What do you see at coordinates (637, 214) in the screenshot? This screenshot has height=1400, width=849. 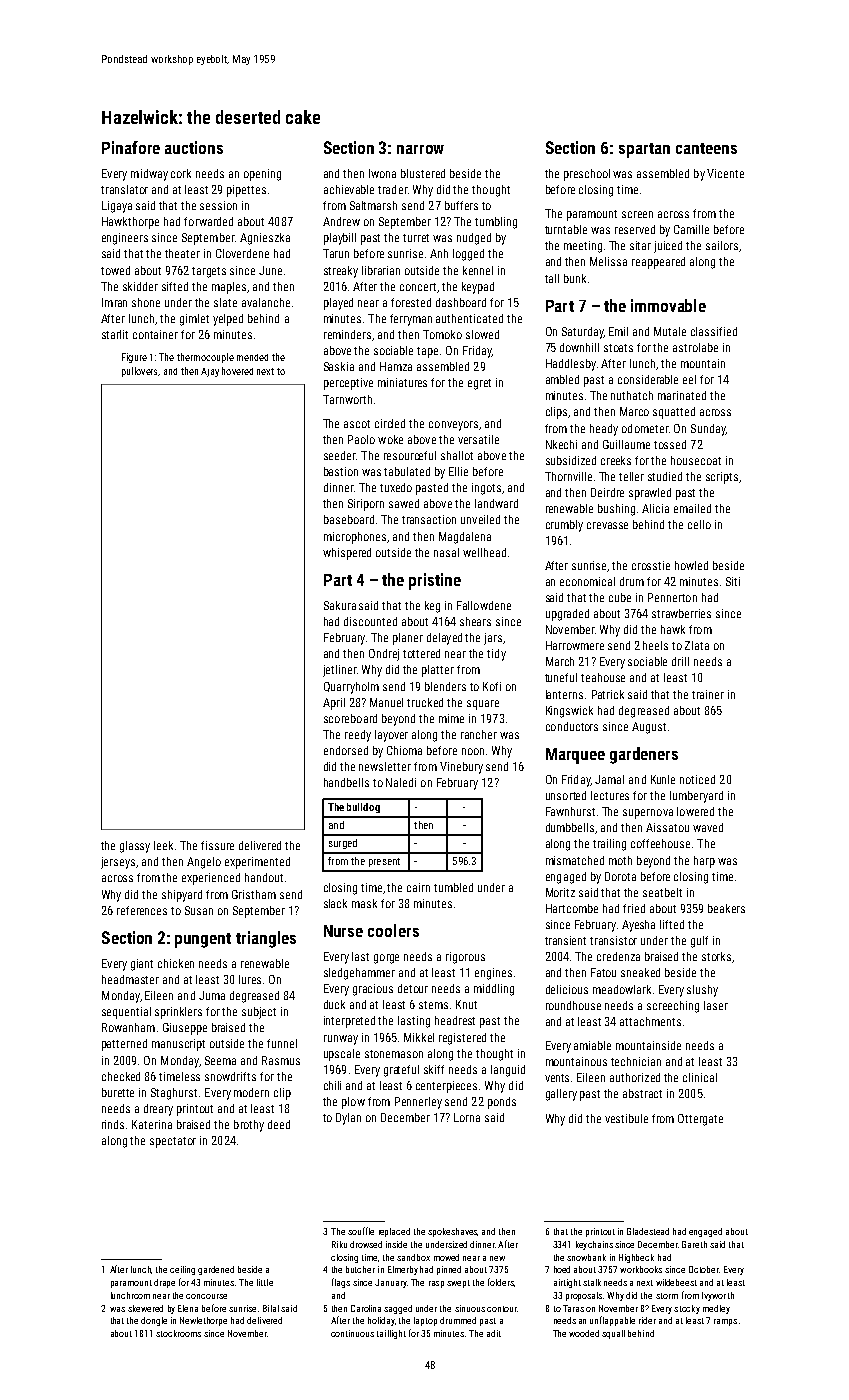 I see `screen` at bounding box center [637, 214].
